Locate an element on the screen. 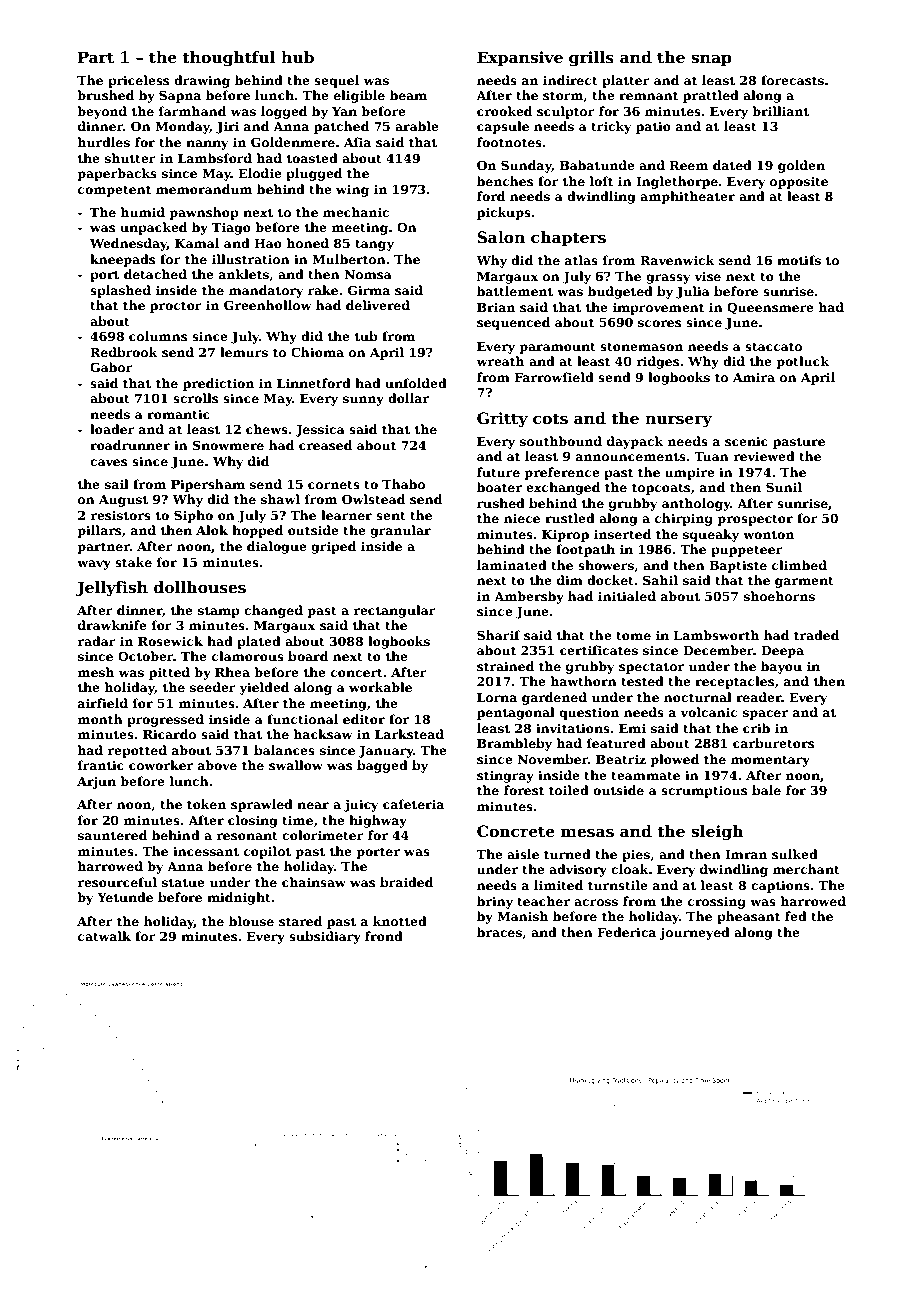 Image resolution: width=924 pixels, height=1308 pixels. dollar is located at coordinates (408, 398).
